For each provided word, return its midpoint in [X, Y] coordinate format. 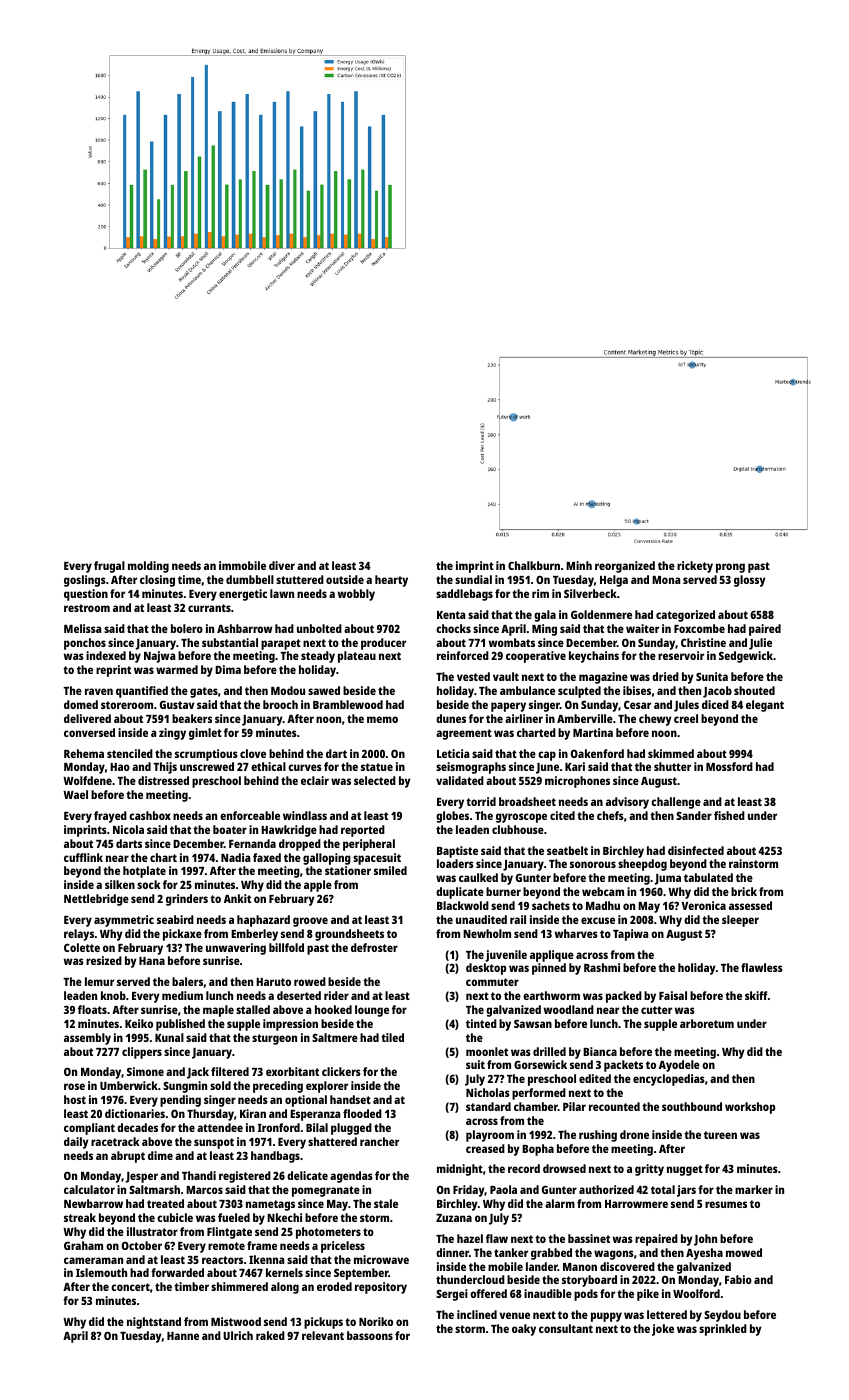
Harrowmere [636, 1204]
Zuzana [454, 1218]
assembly [87, 1039]
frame [262, 1245]
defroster [374, 947]
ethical [268, 766]
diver [282, 565]
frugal [109, 567]
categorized [685, 616]
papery [508, 707]
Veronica [703, 905]
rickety [695, 567]
